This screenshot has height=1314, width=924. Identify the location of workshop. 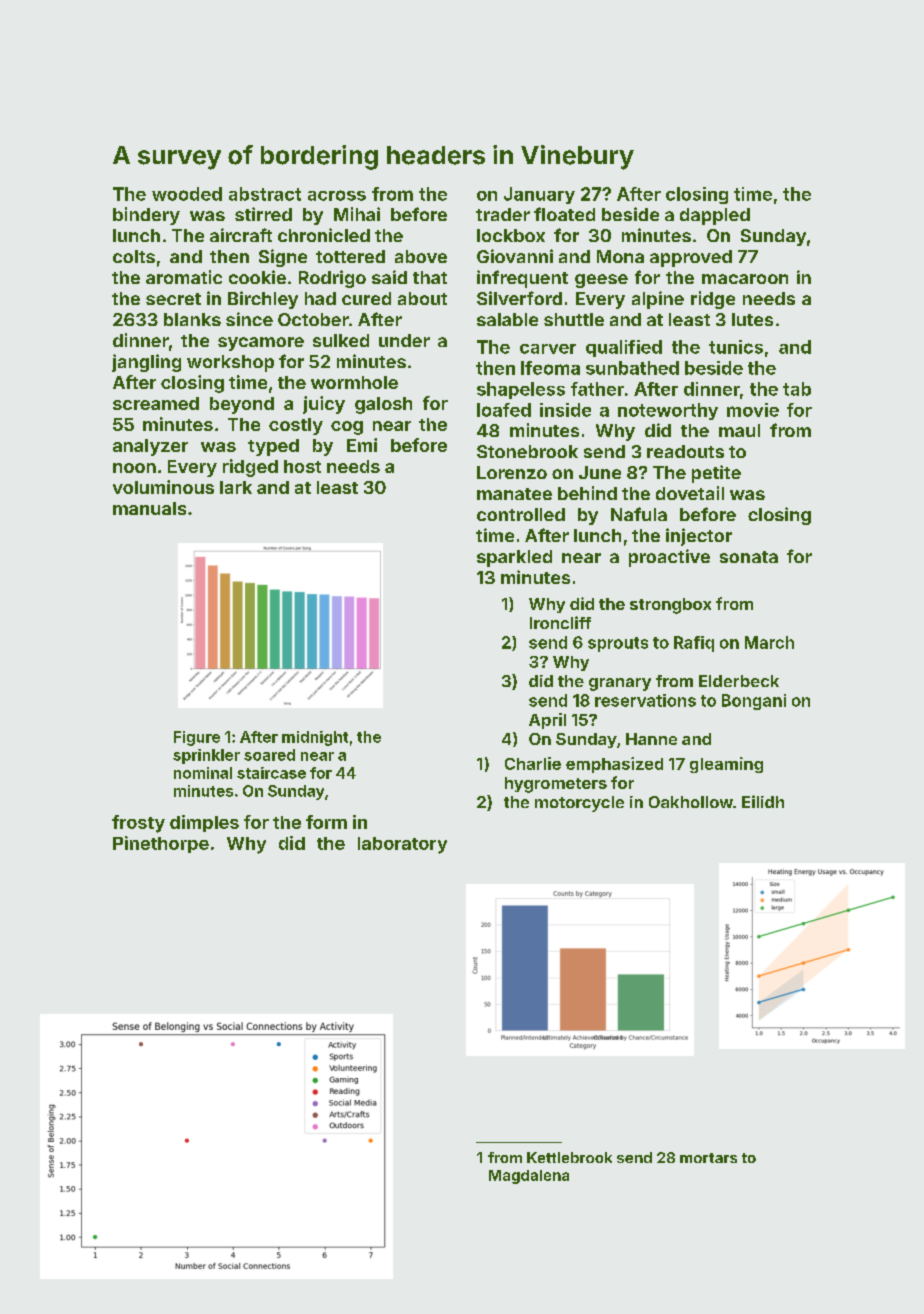
(230, 363).
